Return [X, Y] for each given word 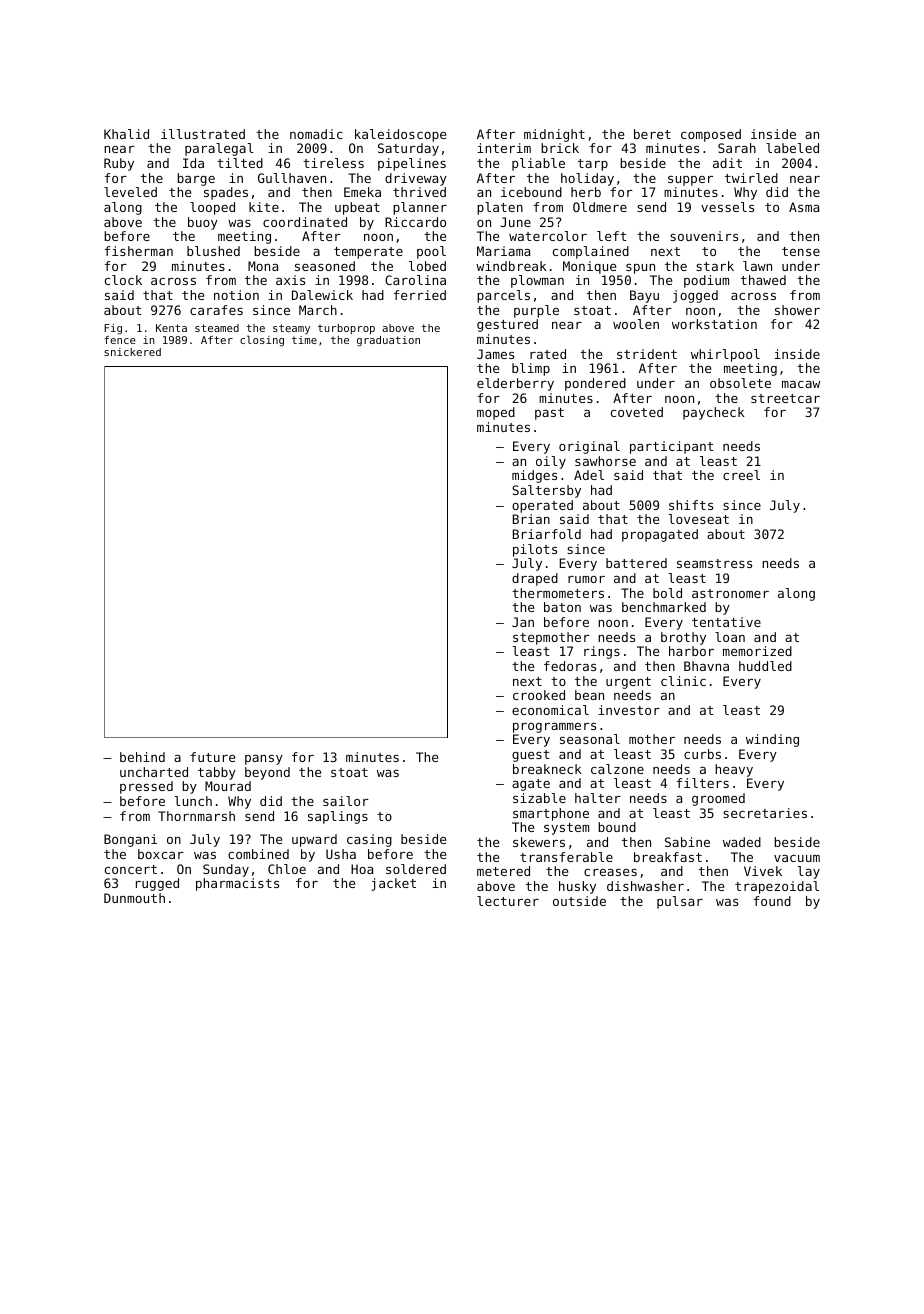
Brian [531, 519]
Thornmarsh [196, 816]
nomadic [316, 134]
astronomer [730, 593]
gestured [507, 325]
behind [142, 757]
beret [652, 134]
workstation [714, 324]
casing [369, 840]
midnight [554, 135]
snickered [132, 352]
